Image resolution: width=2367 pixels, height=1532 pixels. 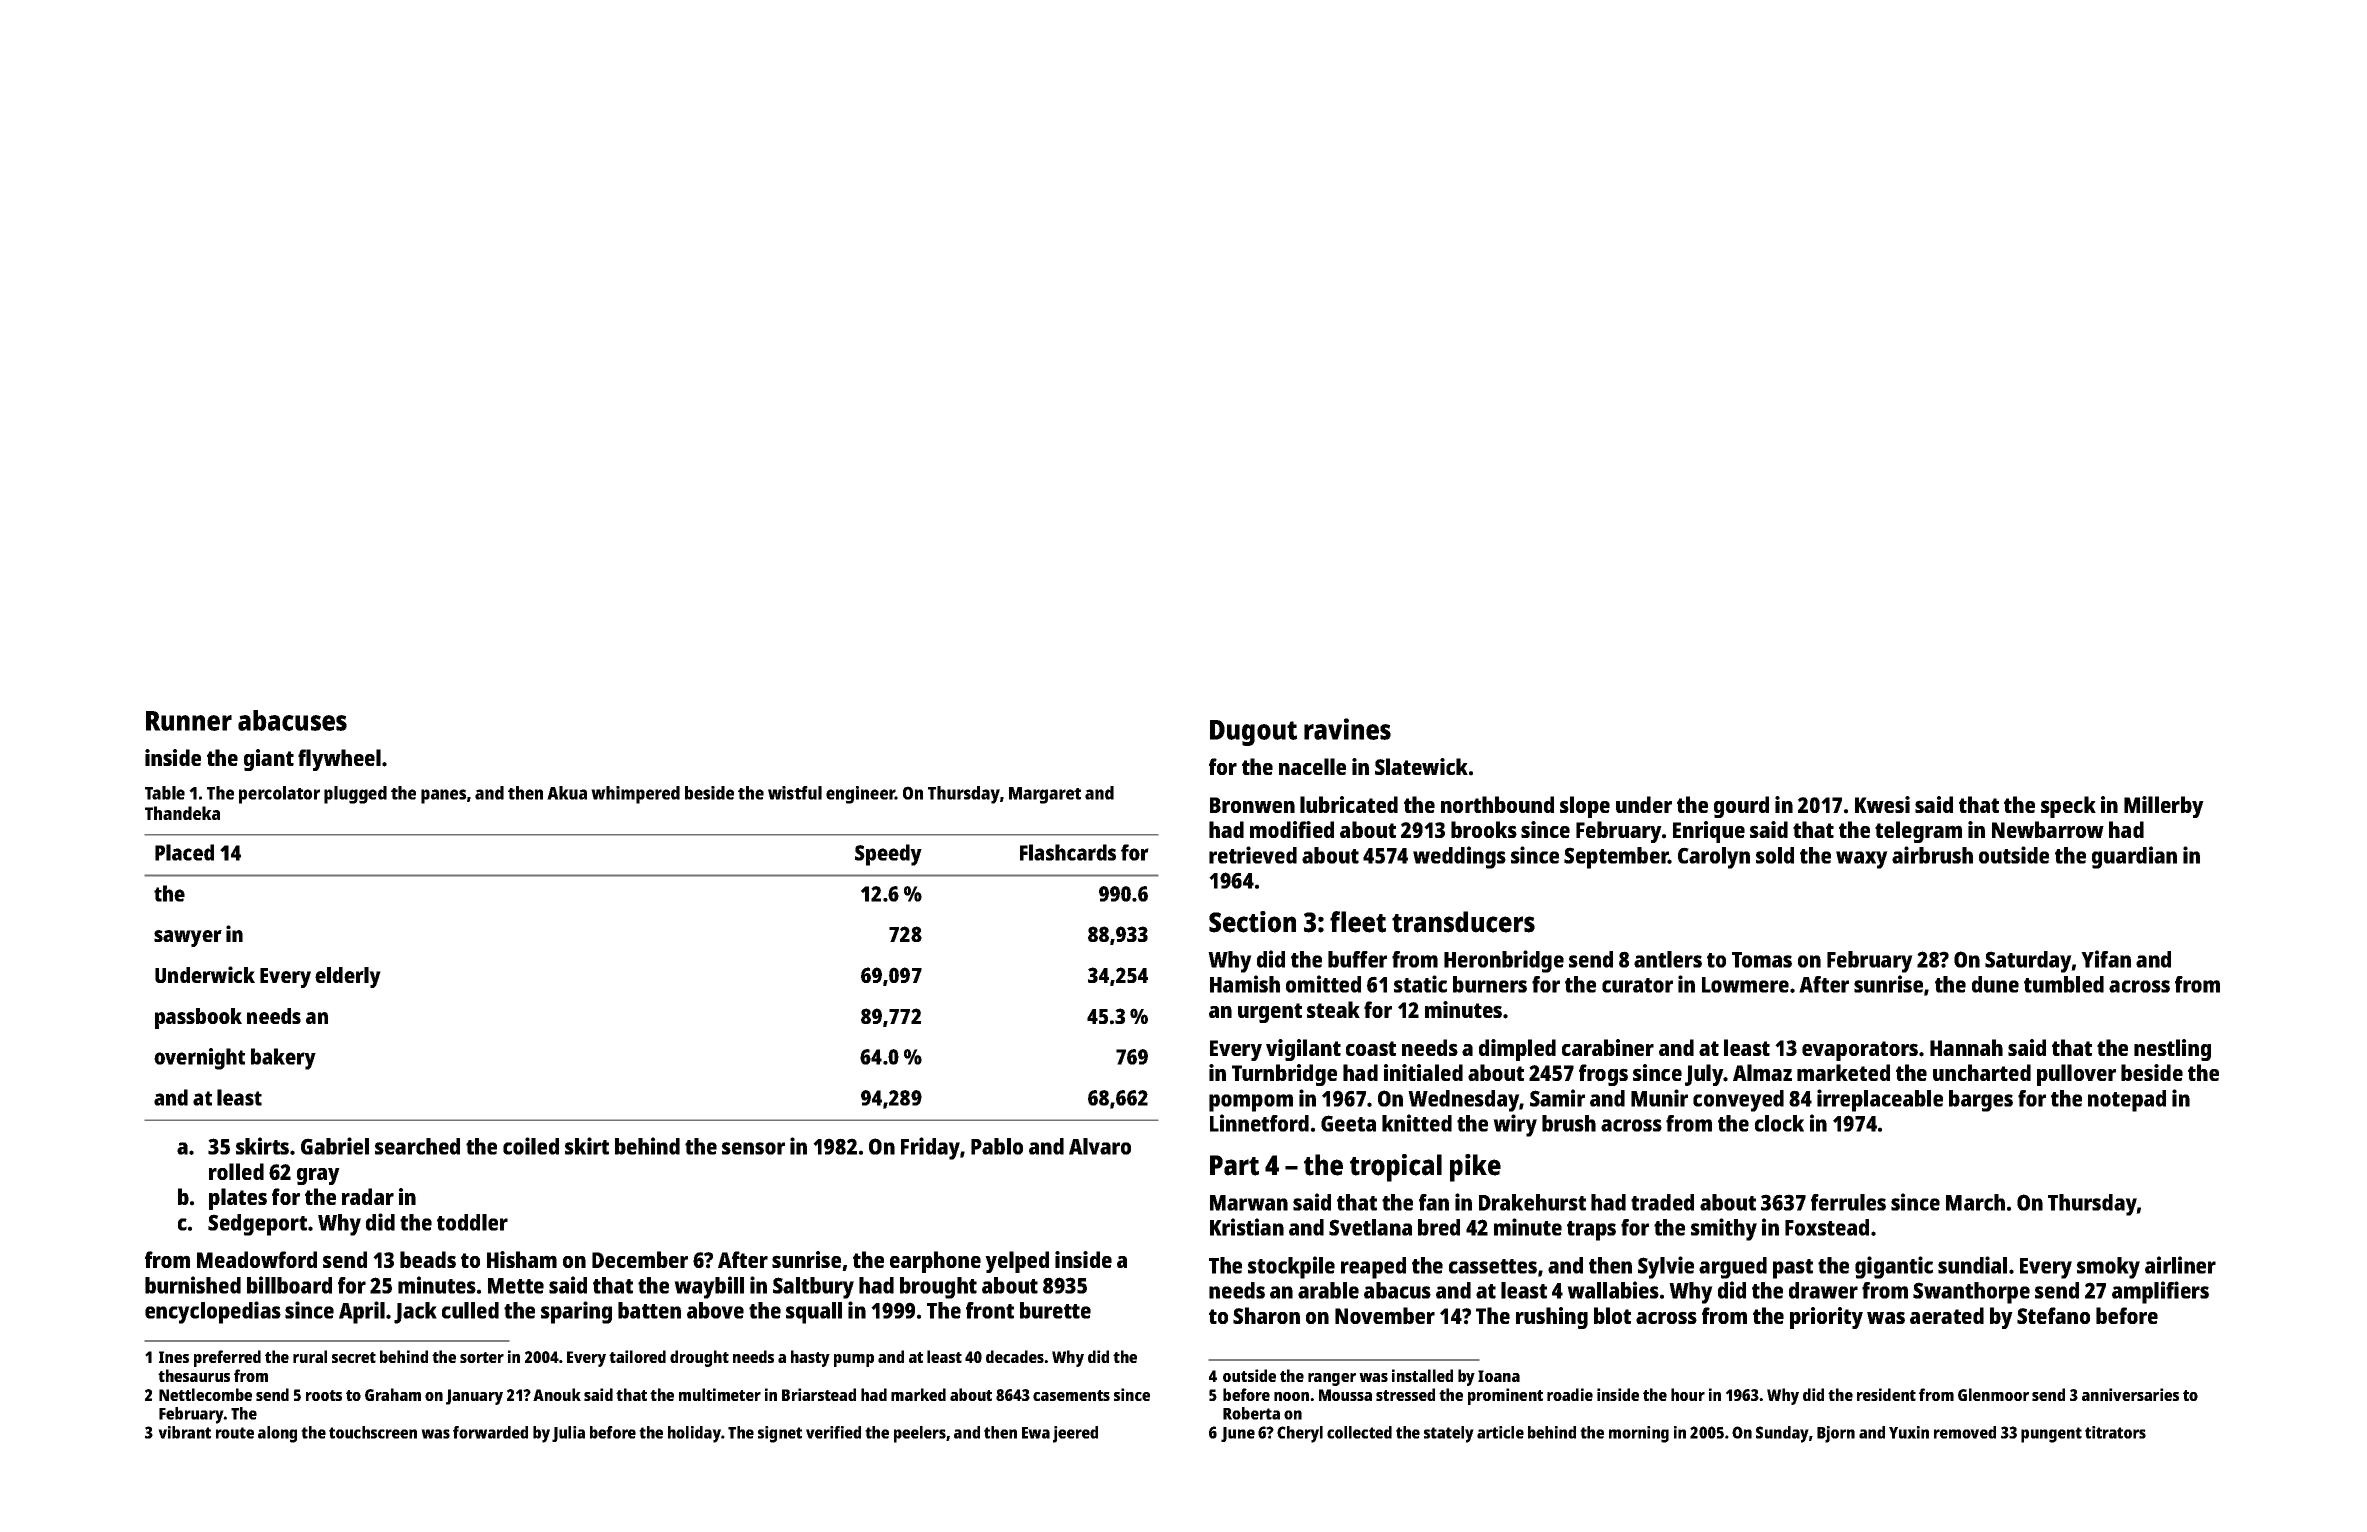 What do you see at coordinates (1421, 766) in the image?
I see `Slatewick` at bounding box center [1421, 766].
